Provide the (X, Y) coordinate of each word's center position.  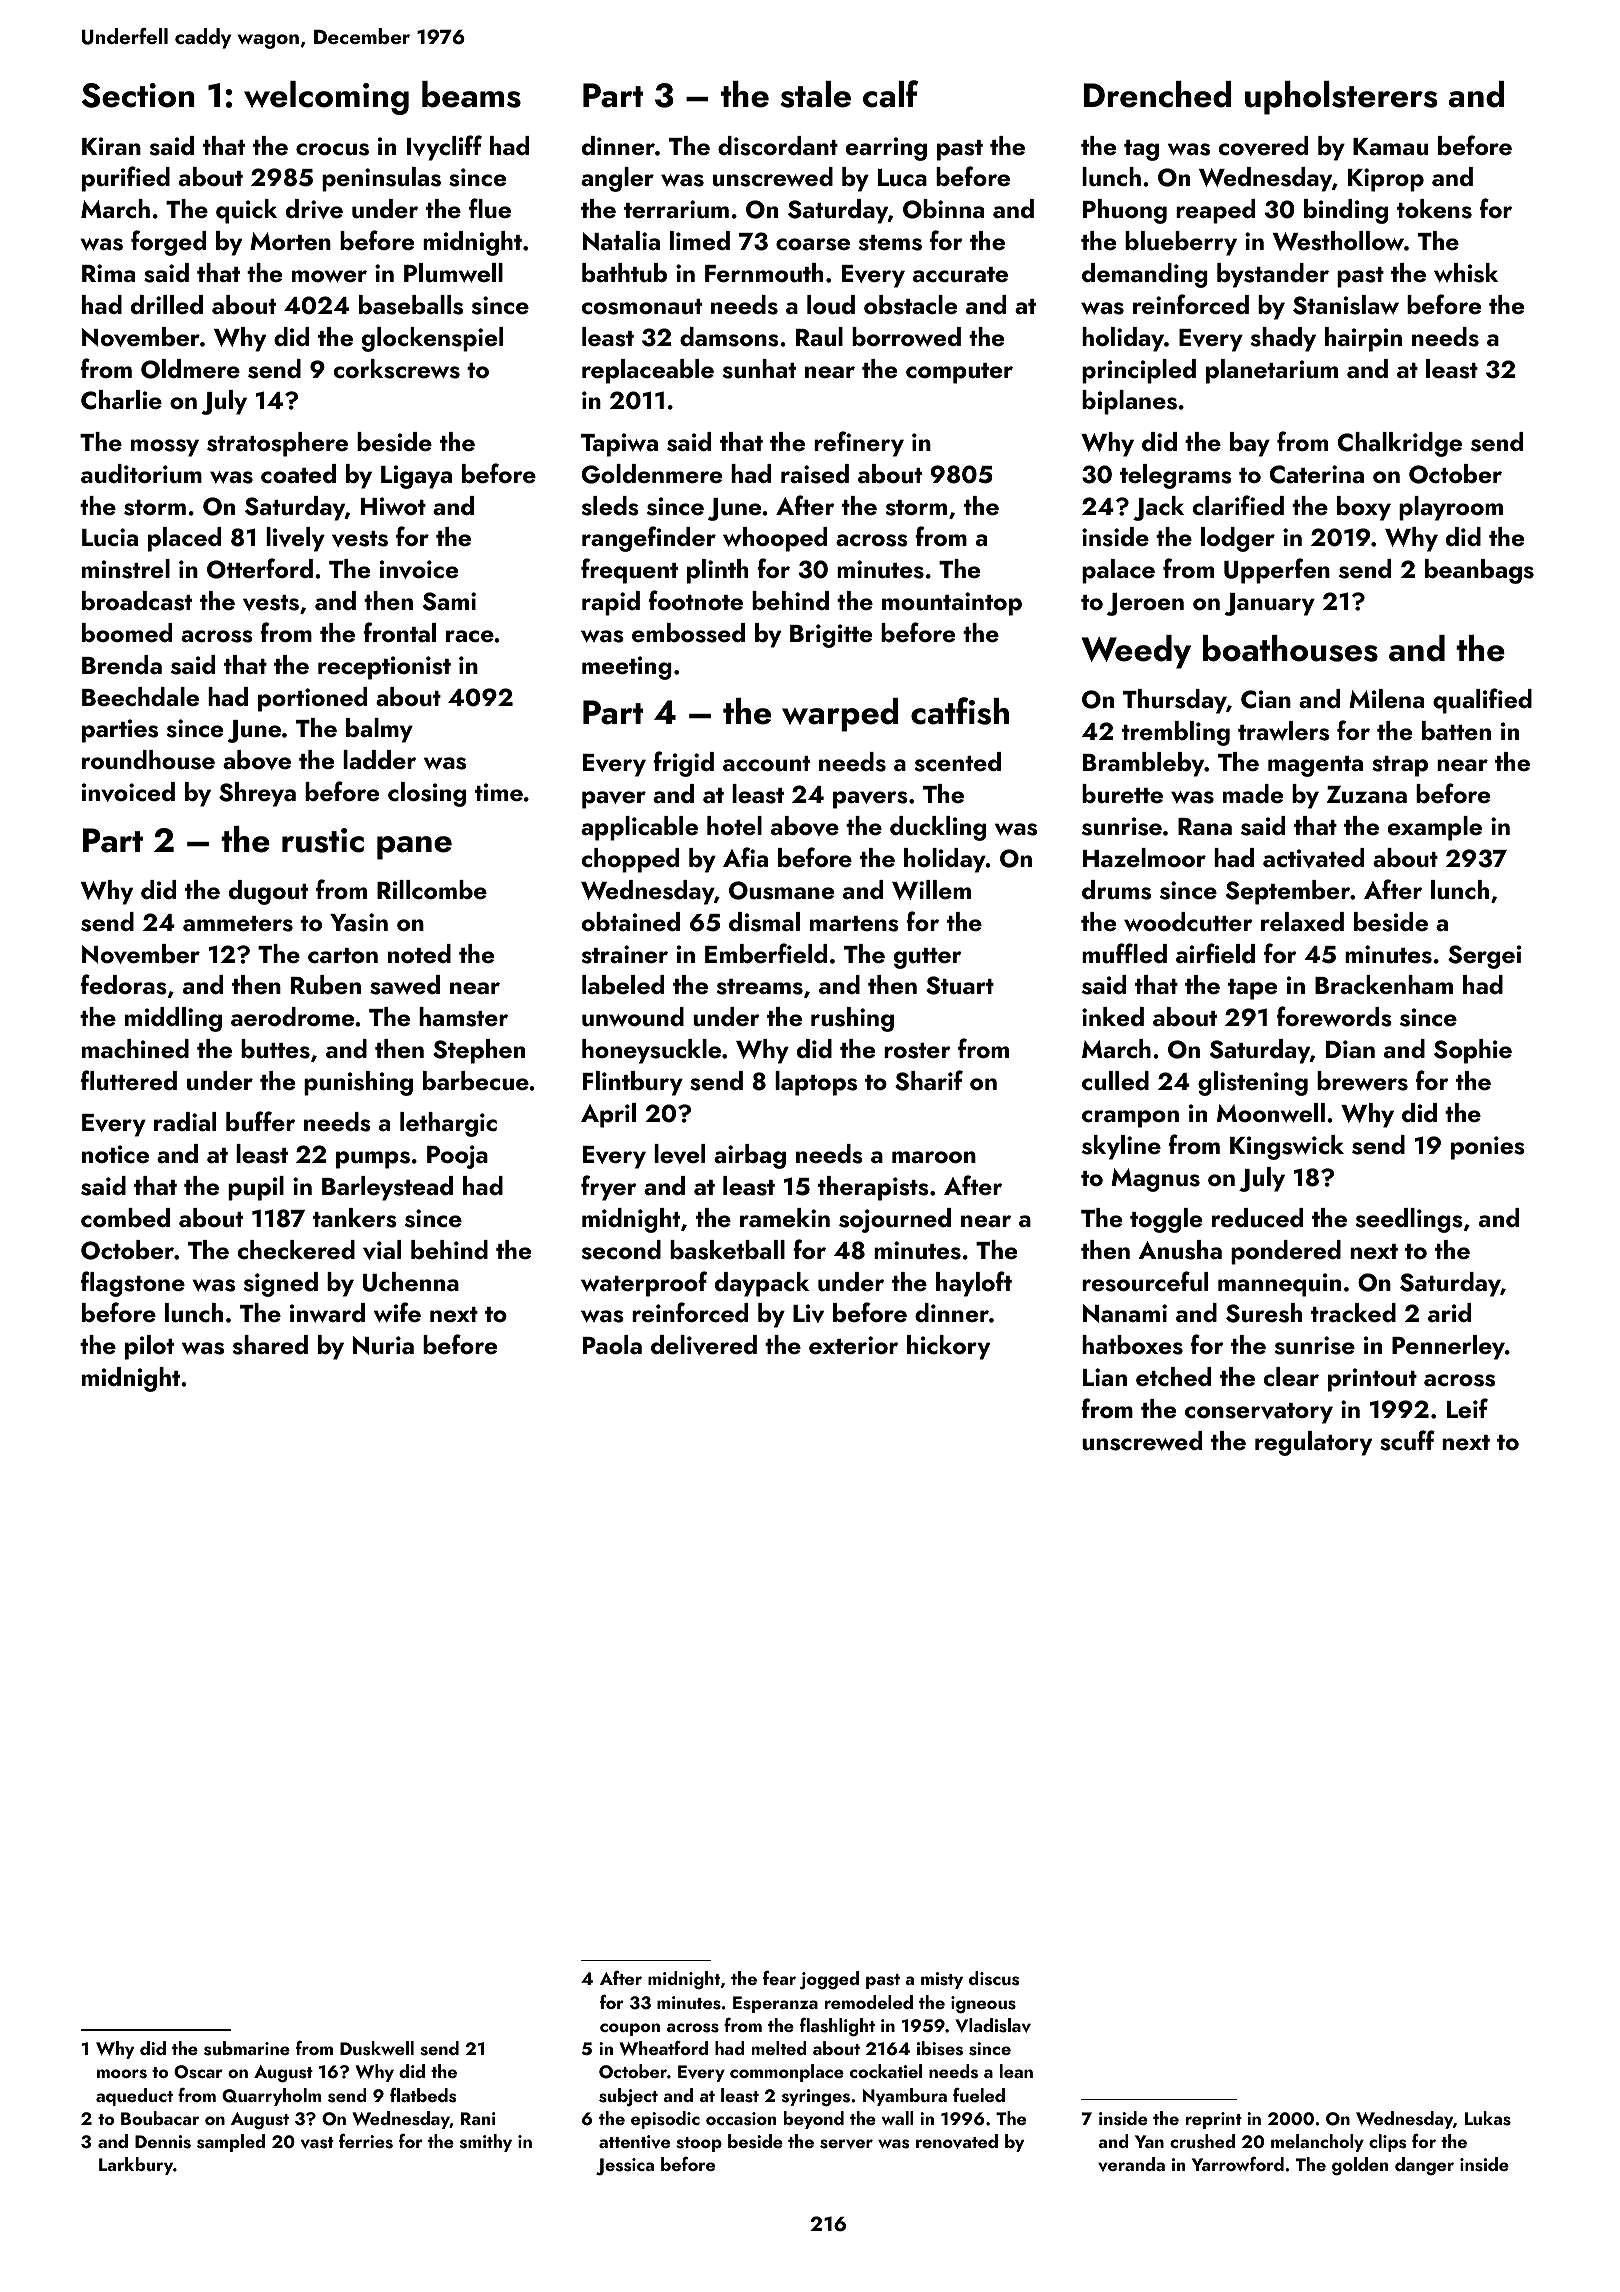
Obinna (943, 209)
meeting (627, 668)
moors (122, 2074)
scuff (1407, 1440)
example (1435, 828)
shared (270, 1345)
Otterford (260, 568)
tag (1141, 150)
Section (138, 95)
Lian (1105, 1377)
